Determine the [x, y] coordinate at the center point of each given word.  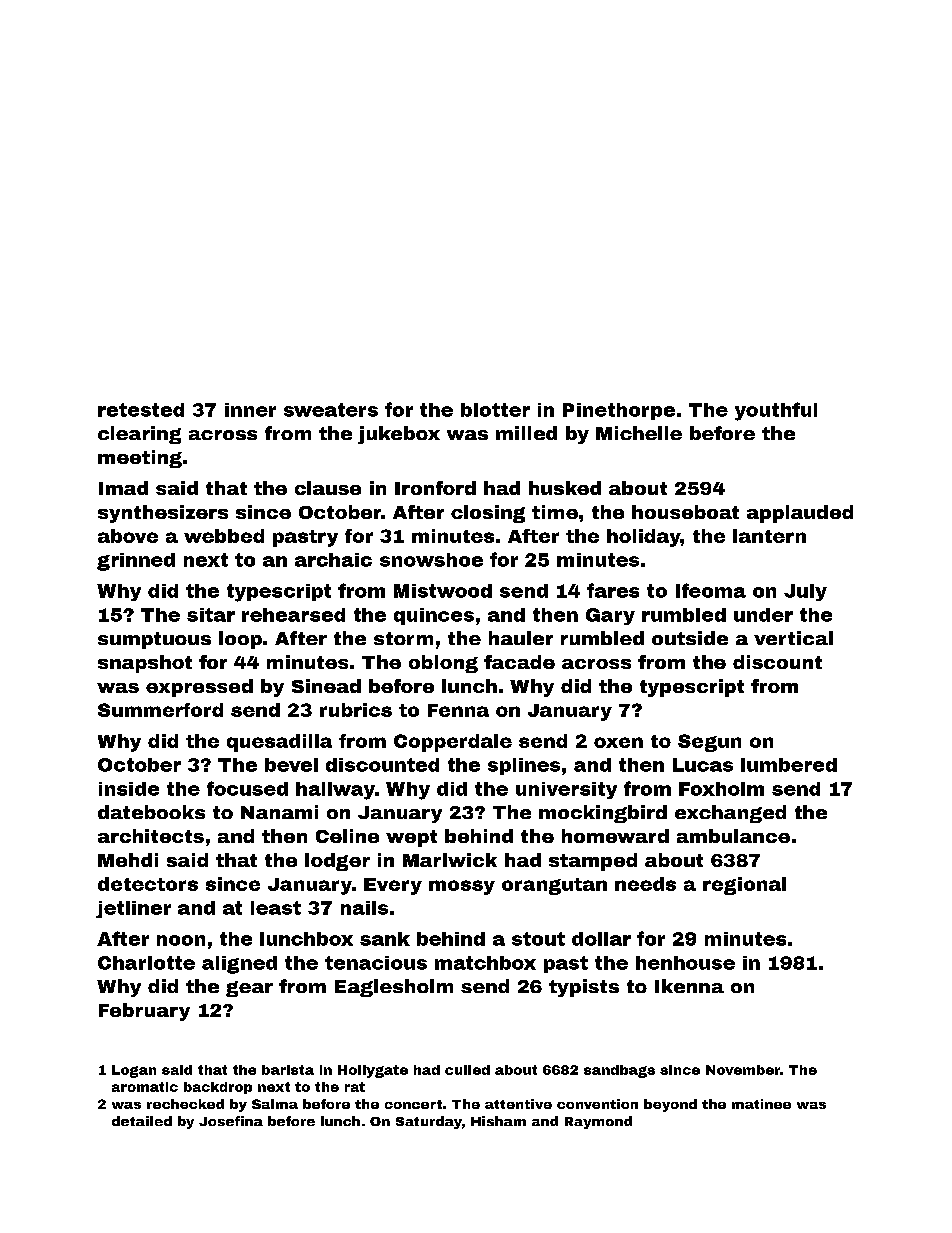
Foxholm [721, 789]
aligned [239, 965]
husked [565, 488]
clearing [139, 435]
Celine [347, 836]
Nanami [279, 812]
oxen [618, 742]
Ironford [435, 488]
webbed [224, 536]
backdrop [218, 1088]
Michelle [639, 433]
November [743, 1070]
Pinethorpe [619, 411]
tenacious [376, 963]
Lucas [703, 765]
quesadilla [279, 743]
